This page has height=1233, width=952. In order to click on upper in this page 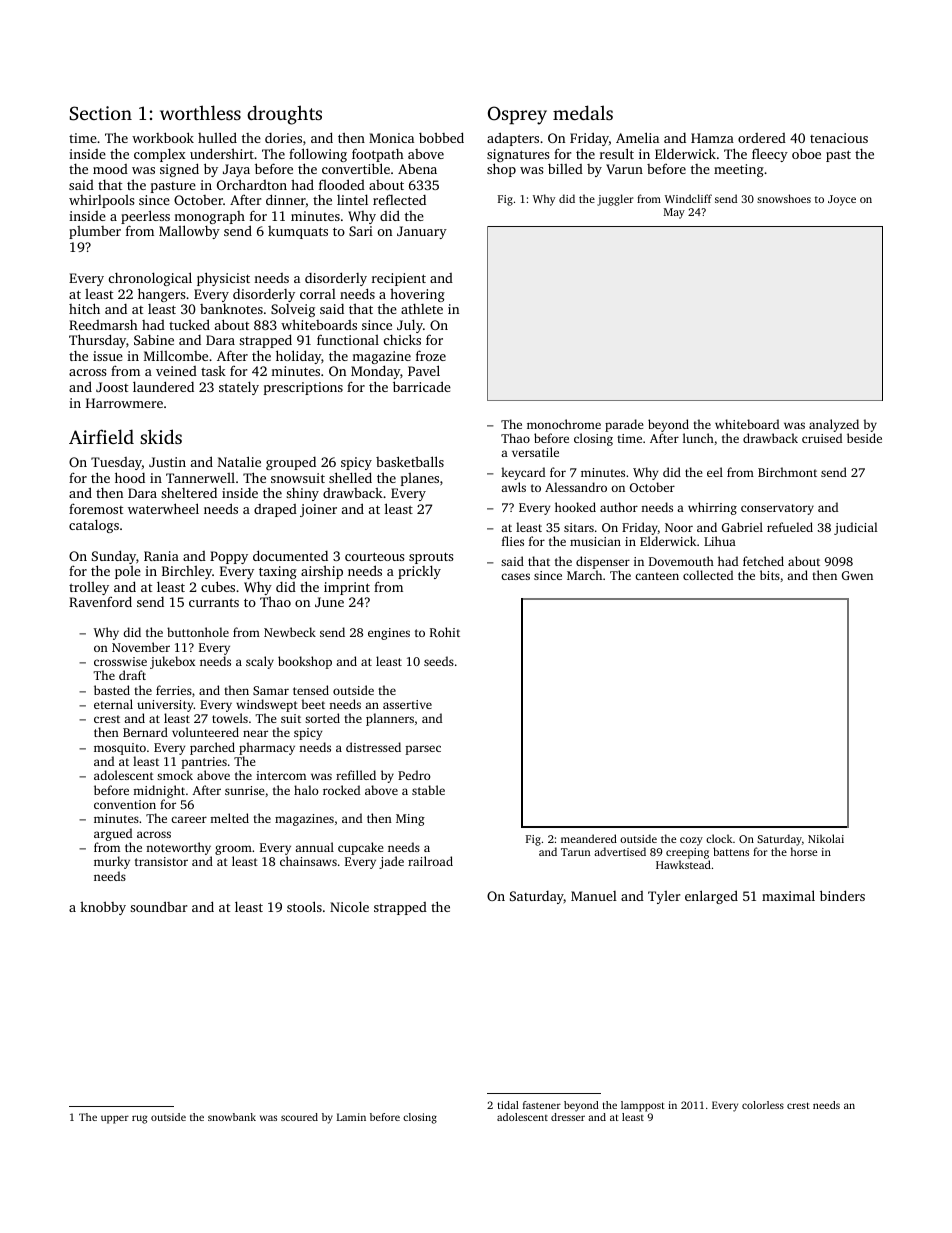, I will do `click(115, 1119)`.
